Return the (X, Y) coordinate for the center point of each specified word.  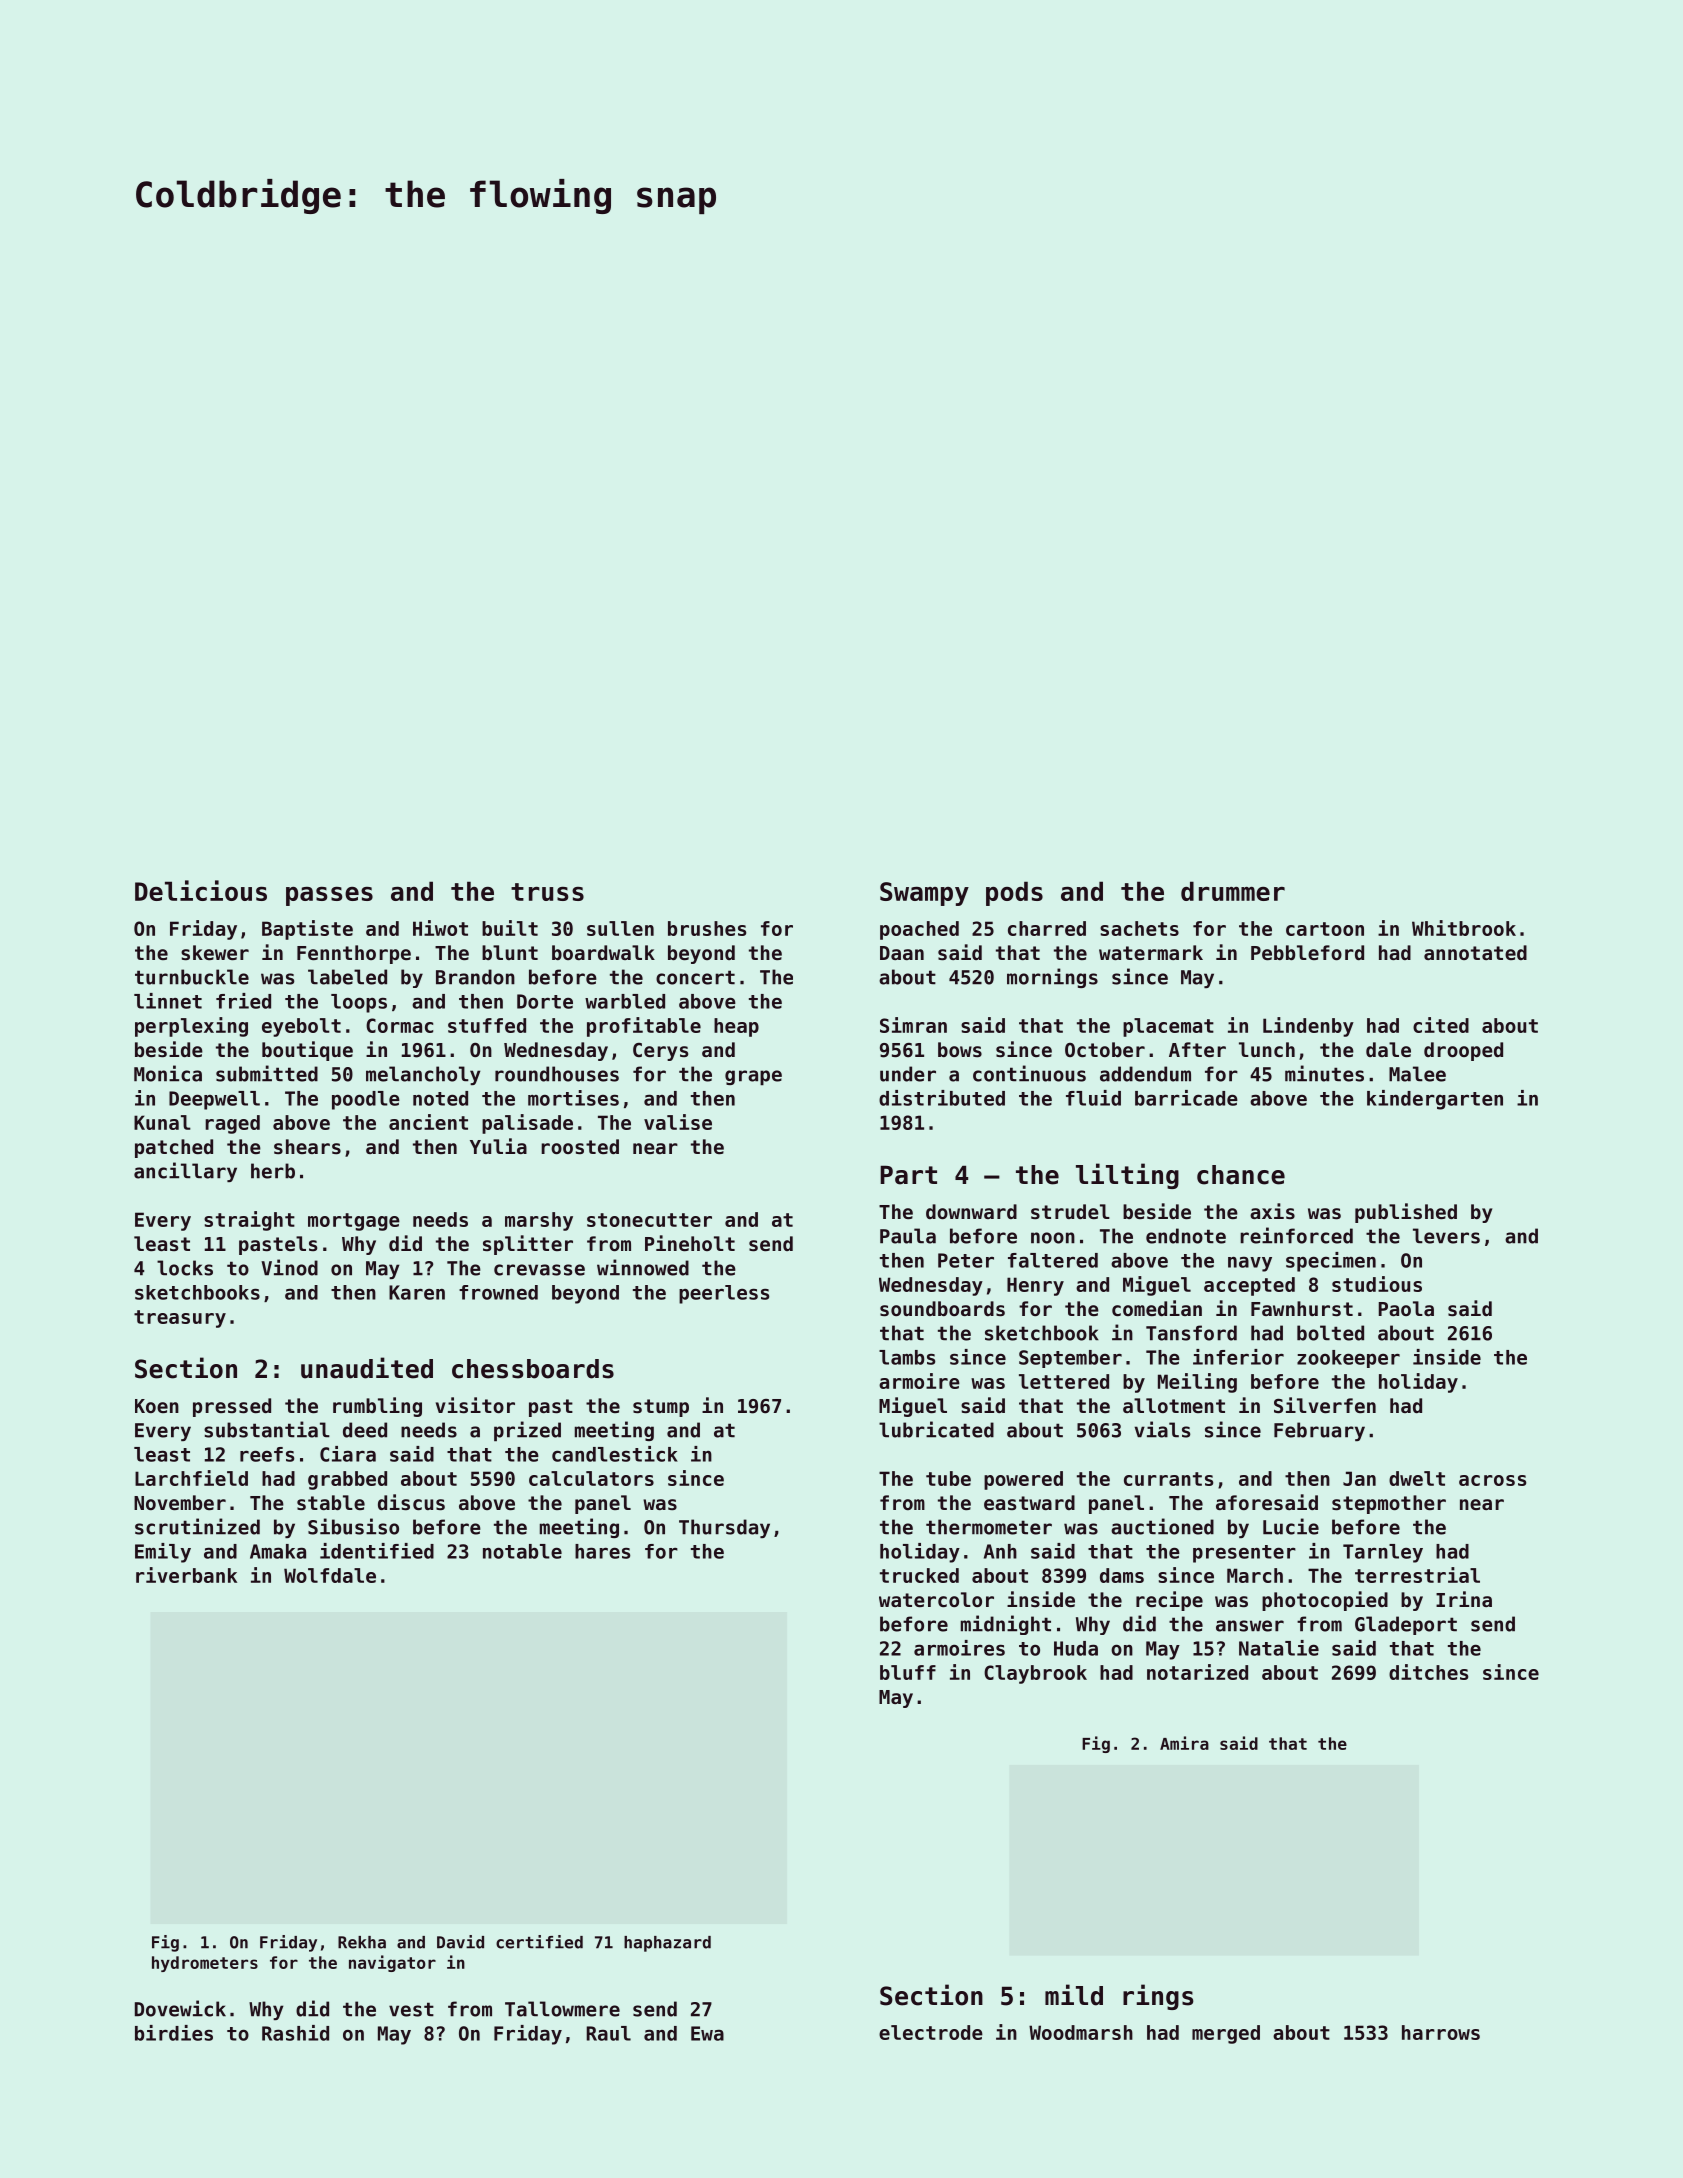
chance (1241, 1175)
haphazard (667, 1944)
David (460, 1942)
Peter (966, 1260)
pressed (232, 1407)
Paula (908, 1236)
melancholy (423, 1075)
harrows (1441, 2032)
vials (1162, 1429)
